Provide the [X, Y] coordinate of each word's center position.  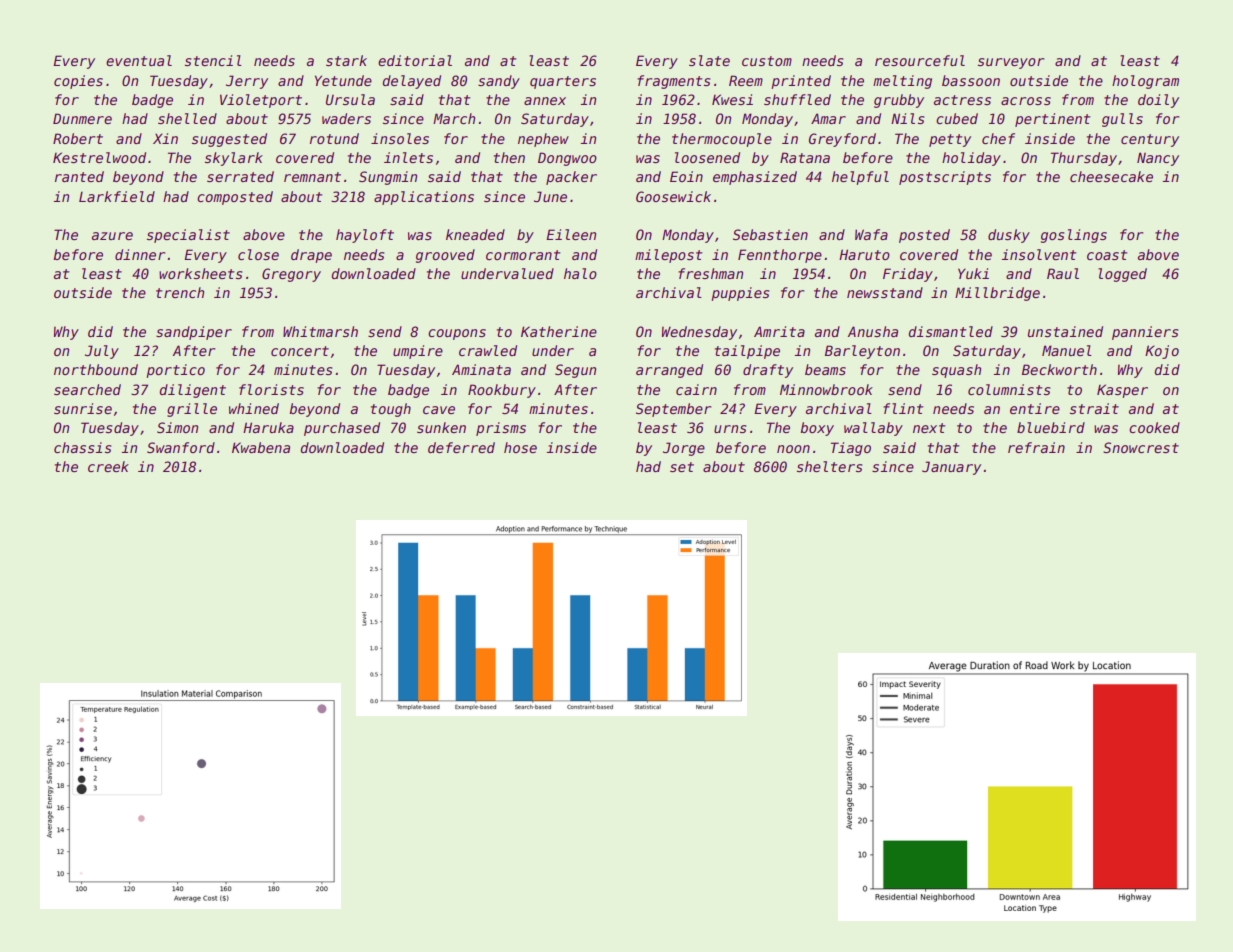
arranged [669, 371]
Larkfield [117, 196]
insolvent [1039, 254]
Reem [746, 80]
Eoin [686, 176]
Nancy [1158, 159]
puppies [740, 294]
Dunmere [82, 118]
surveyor [1011, 63]
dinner [140, 254]
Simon [177, 427]
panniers [1145, 333]
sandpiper [194, 333]
